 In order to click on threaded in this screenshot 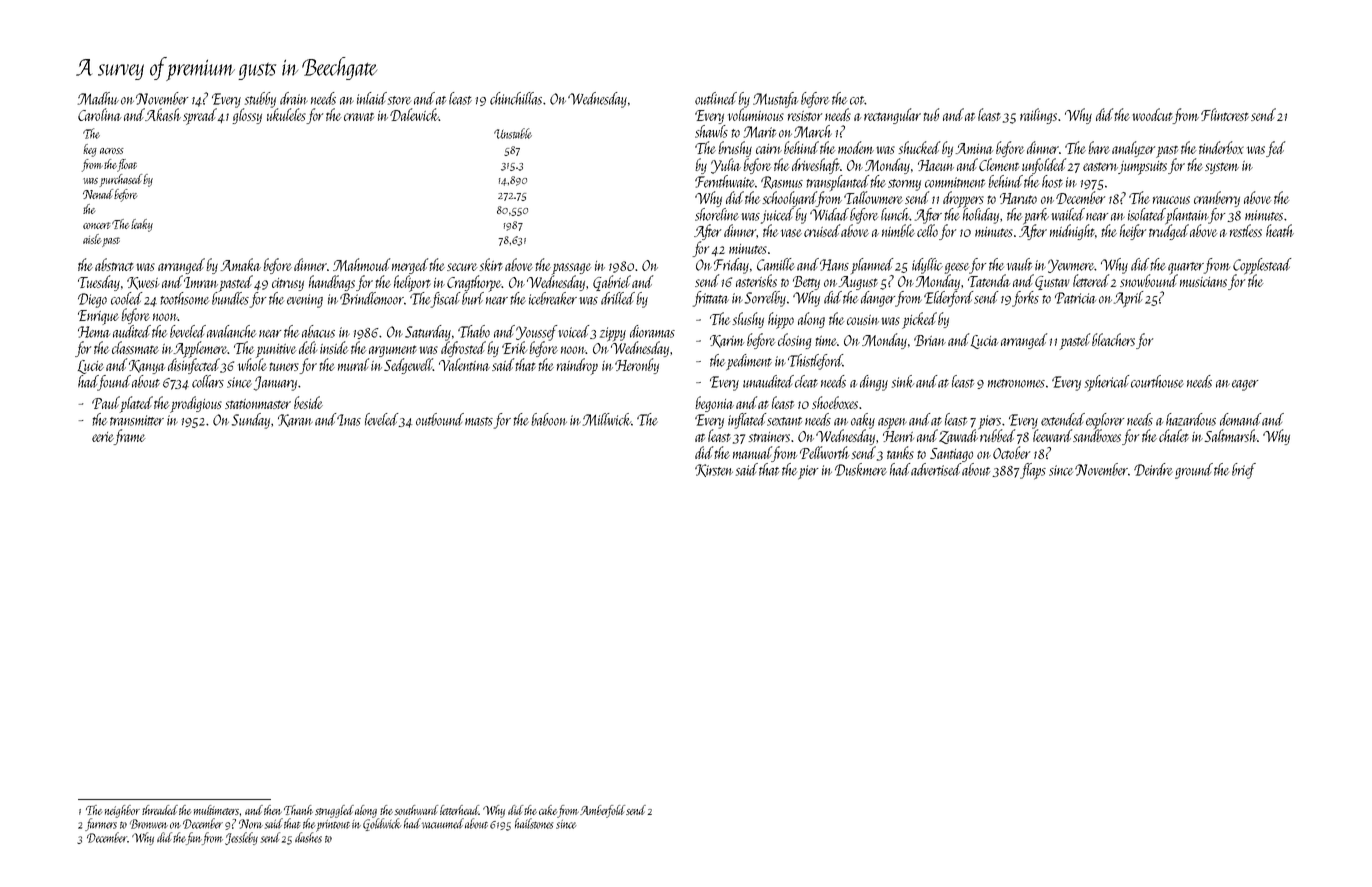, I will do `click(160, 810)`.
